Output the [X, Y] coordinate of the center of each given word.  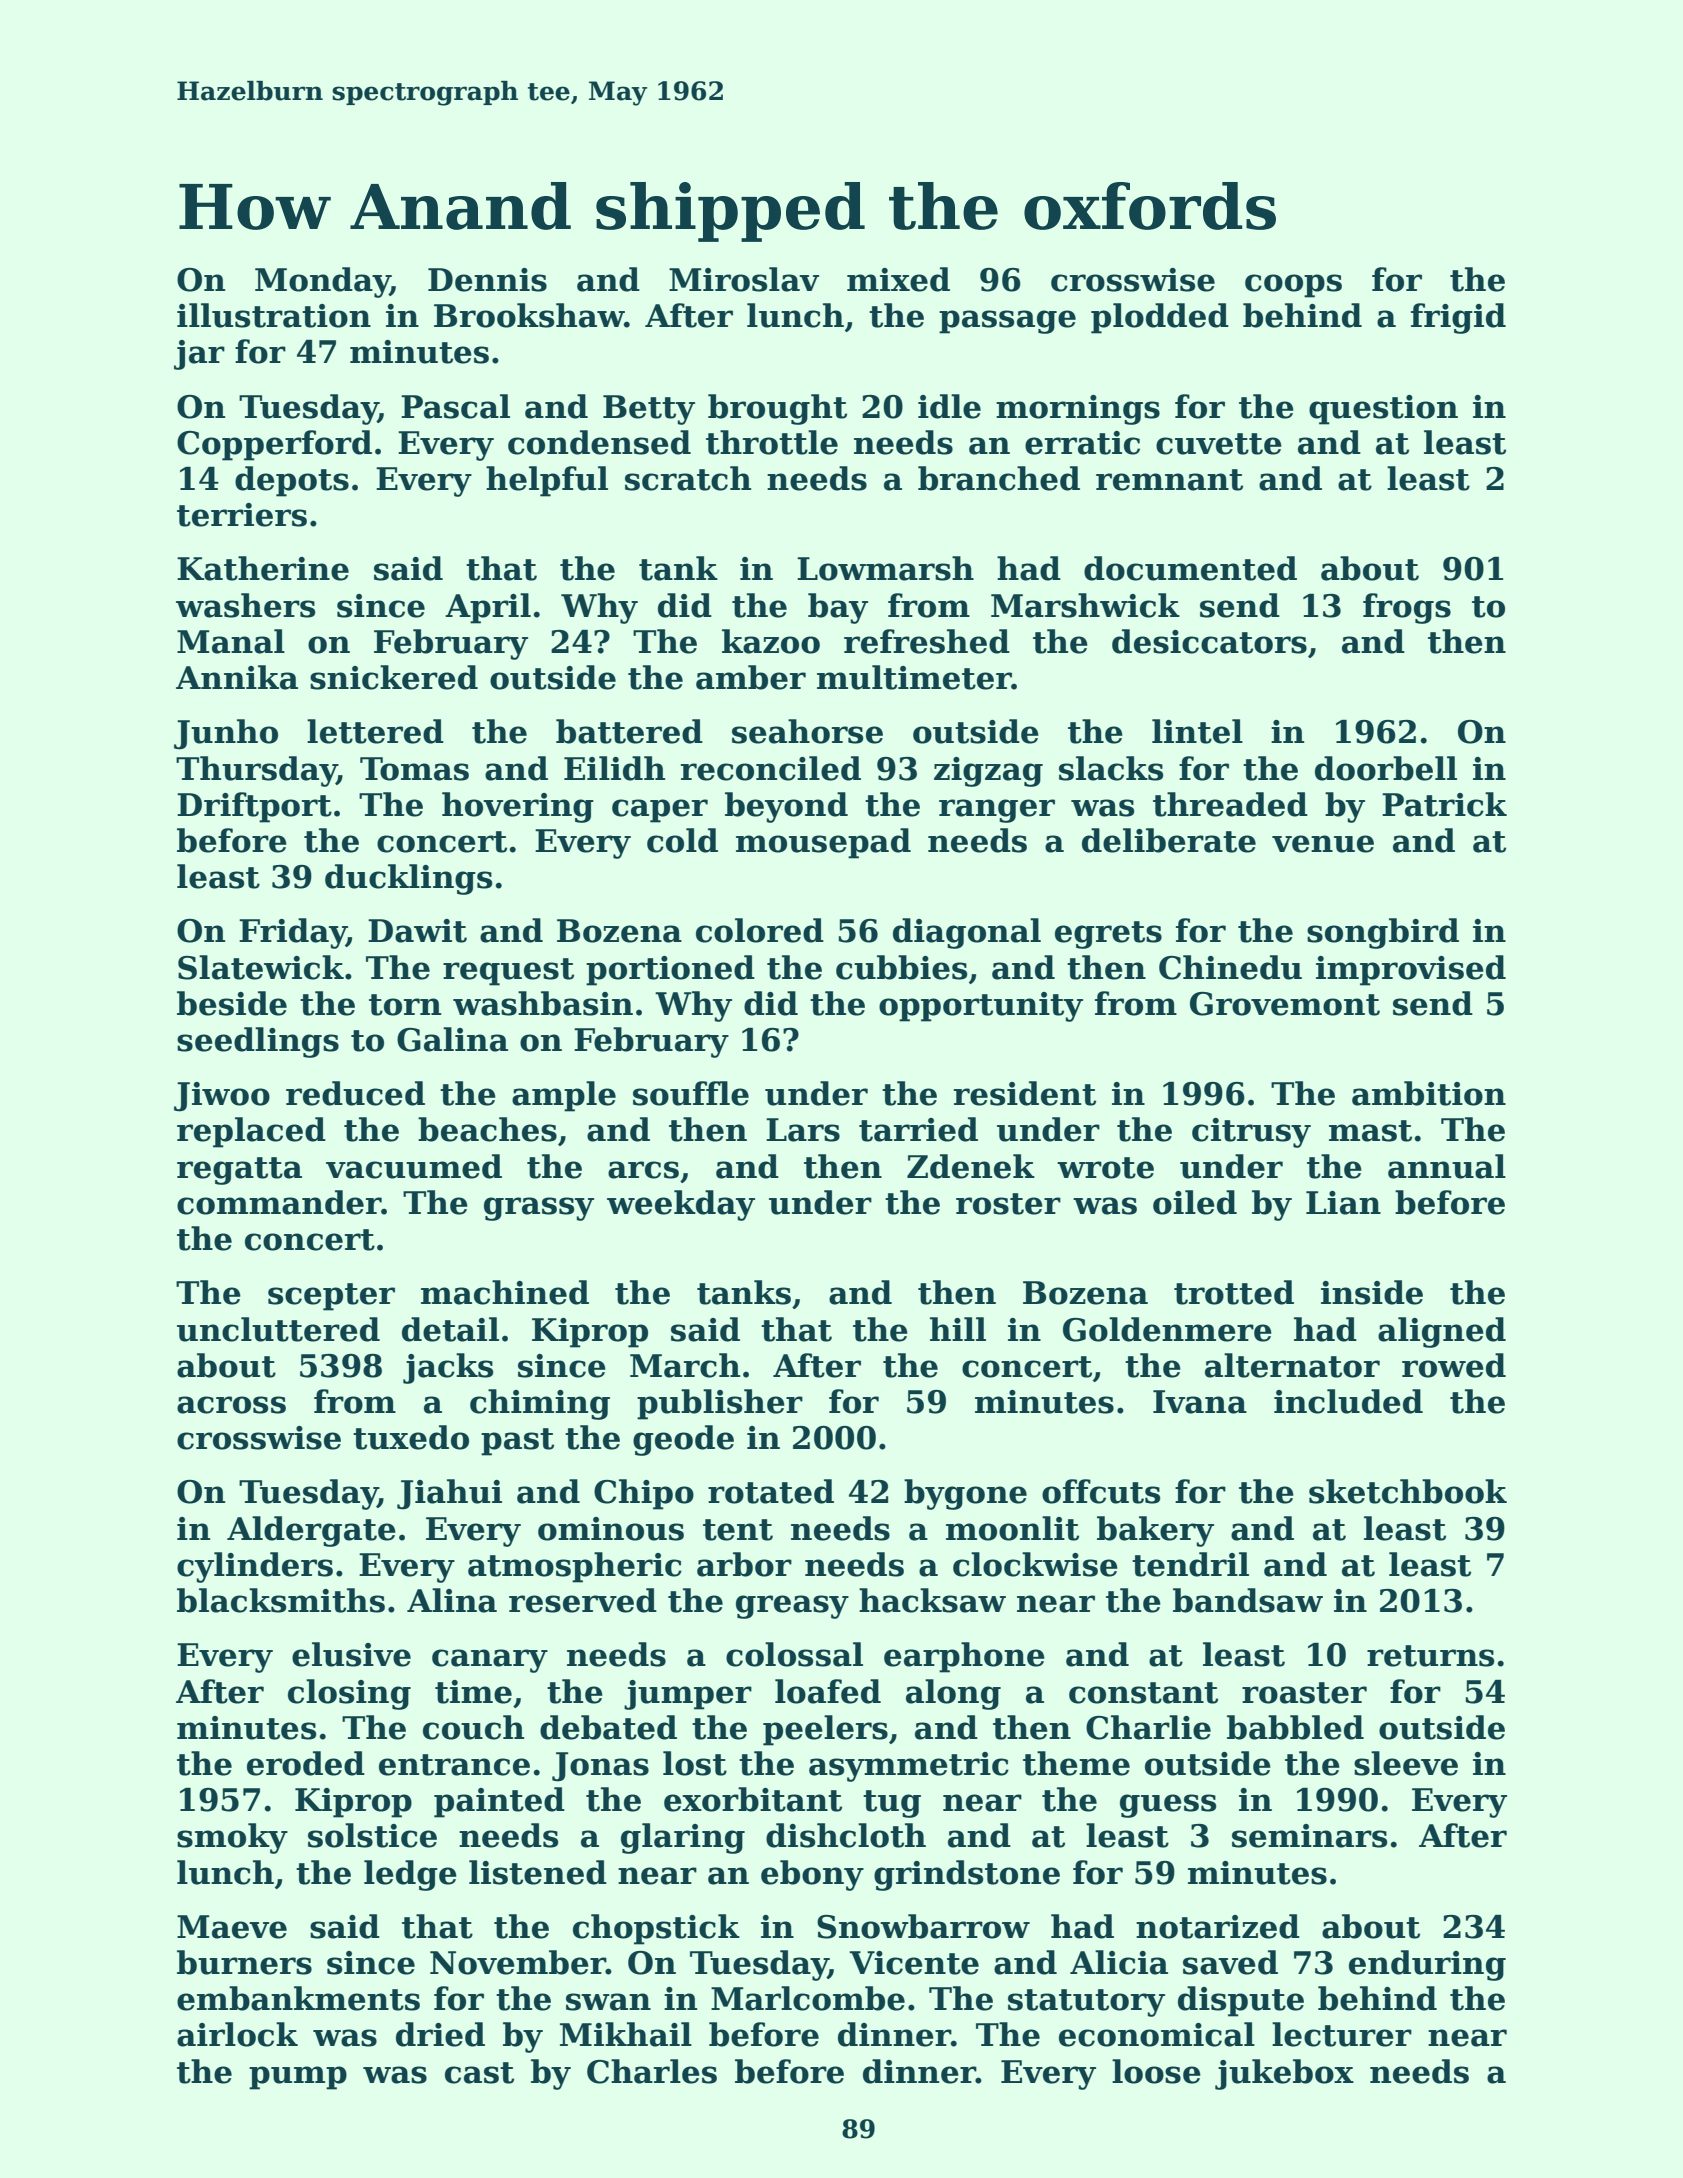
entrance [454, 1765]
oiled [1195, 1202]
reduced [355, 1093]
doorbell [1386, 768]
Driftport [254, 807]
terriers [242, 515]
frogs [1407, 608]
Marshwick [1085, 605]
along [953, 1694]
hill [958, 1329]
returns [1430, 1656]
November [518, 1962]
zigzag [988, 772]
